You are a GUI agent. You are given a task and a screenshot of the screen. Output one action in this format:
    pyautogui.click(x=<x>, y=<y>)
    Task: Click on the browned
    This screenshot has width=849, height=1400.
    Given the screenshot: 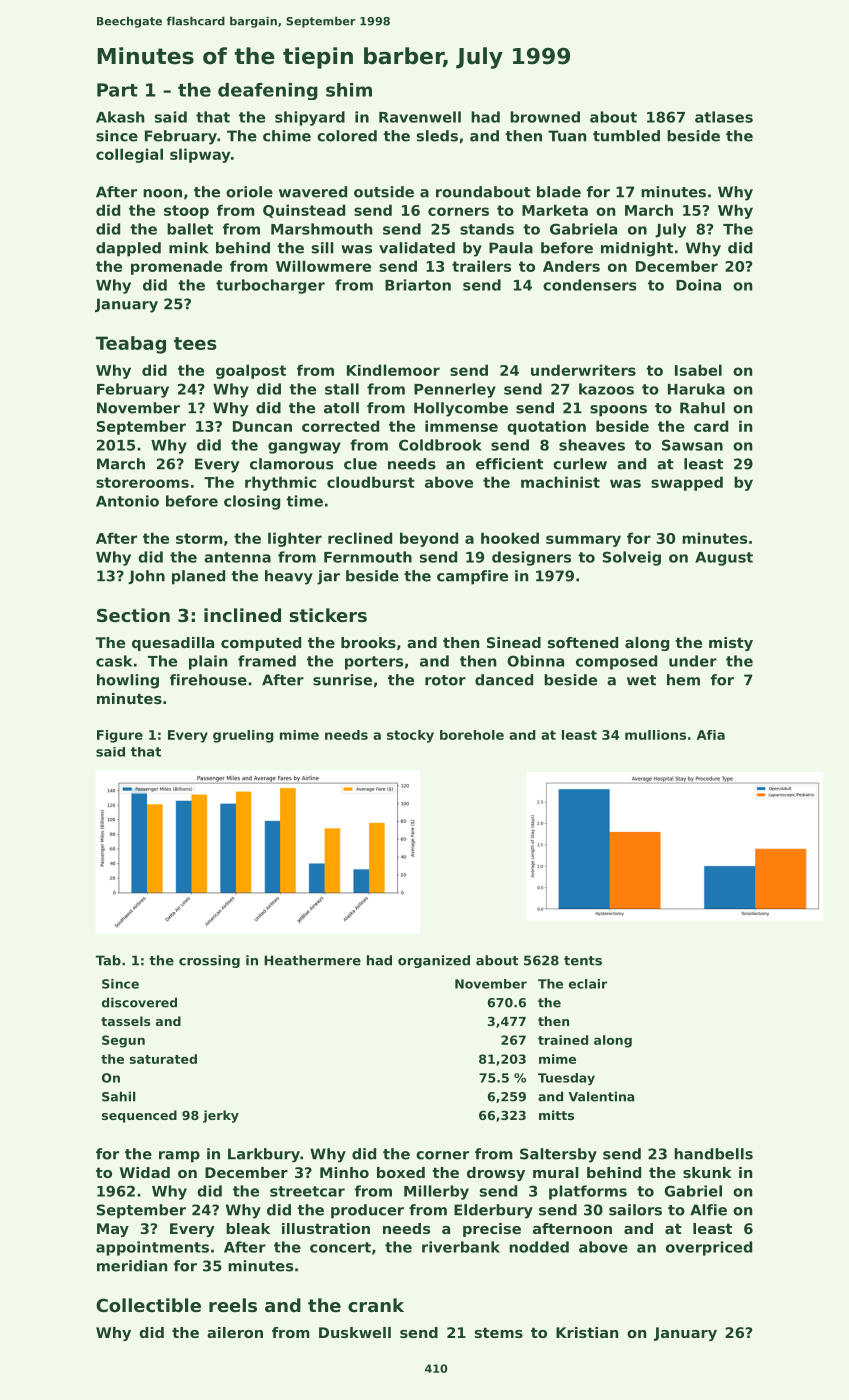 What is the action you would take?
    pyautogui.click(x=545, y=117)
